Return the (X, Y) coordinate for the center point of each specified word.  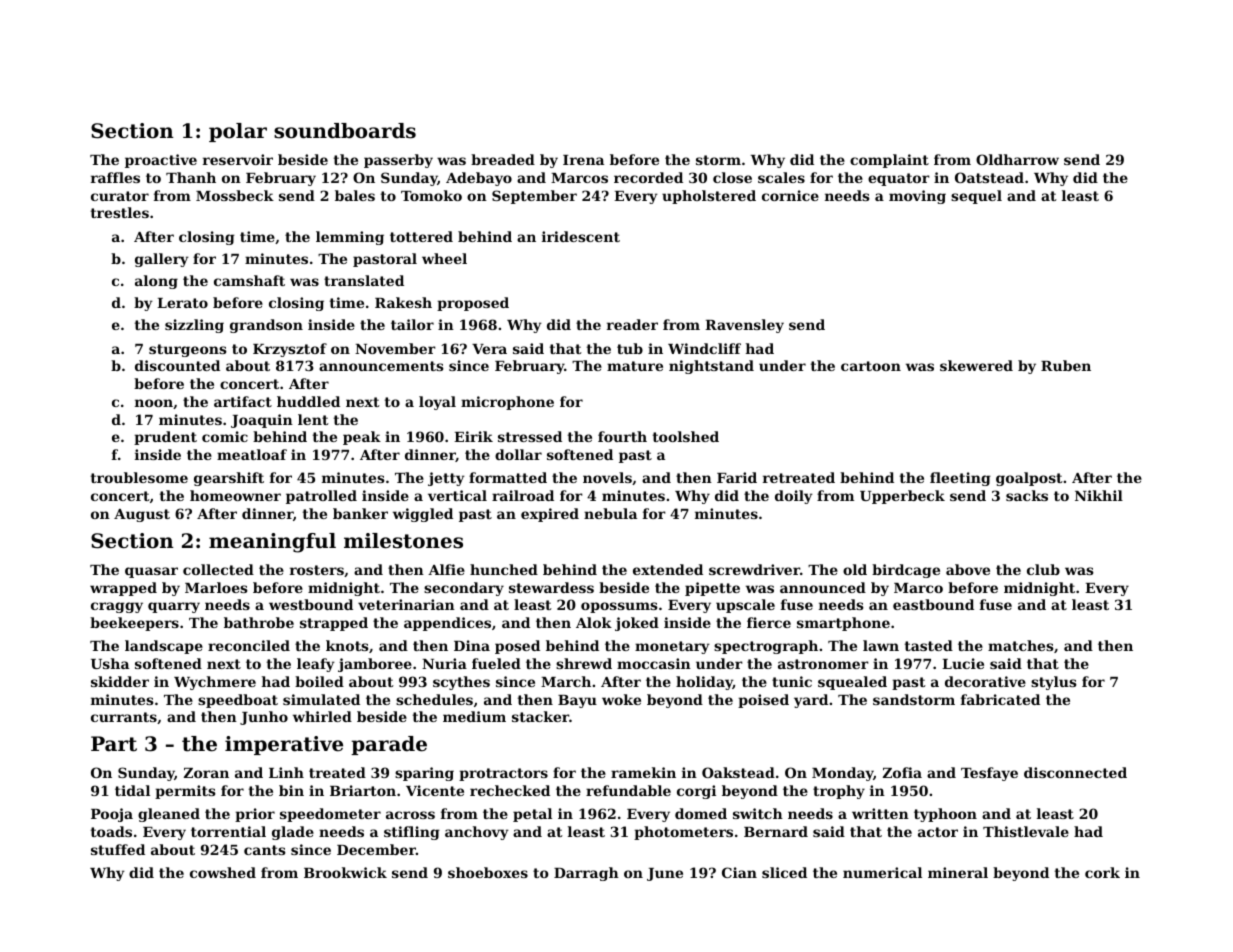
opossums (619, 607)
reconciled (249, 645)
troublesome (139, 477)
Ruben (1066, 365)
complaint (889, 161)
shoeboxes (488, 872)
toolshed (686, 436)
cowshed (223, 872)
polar (238, 132)
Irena (583, 160)
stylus (1054, 683)
